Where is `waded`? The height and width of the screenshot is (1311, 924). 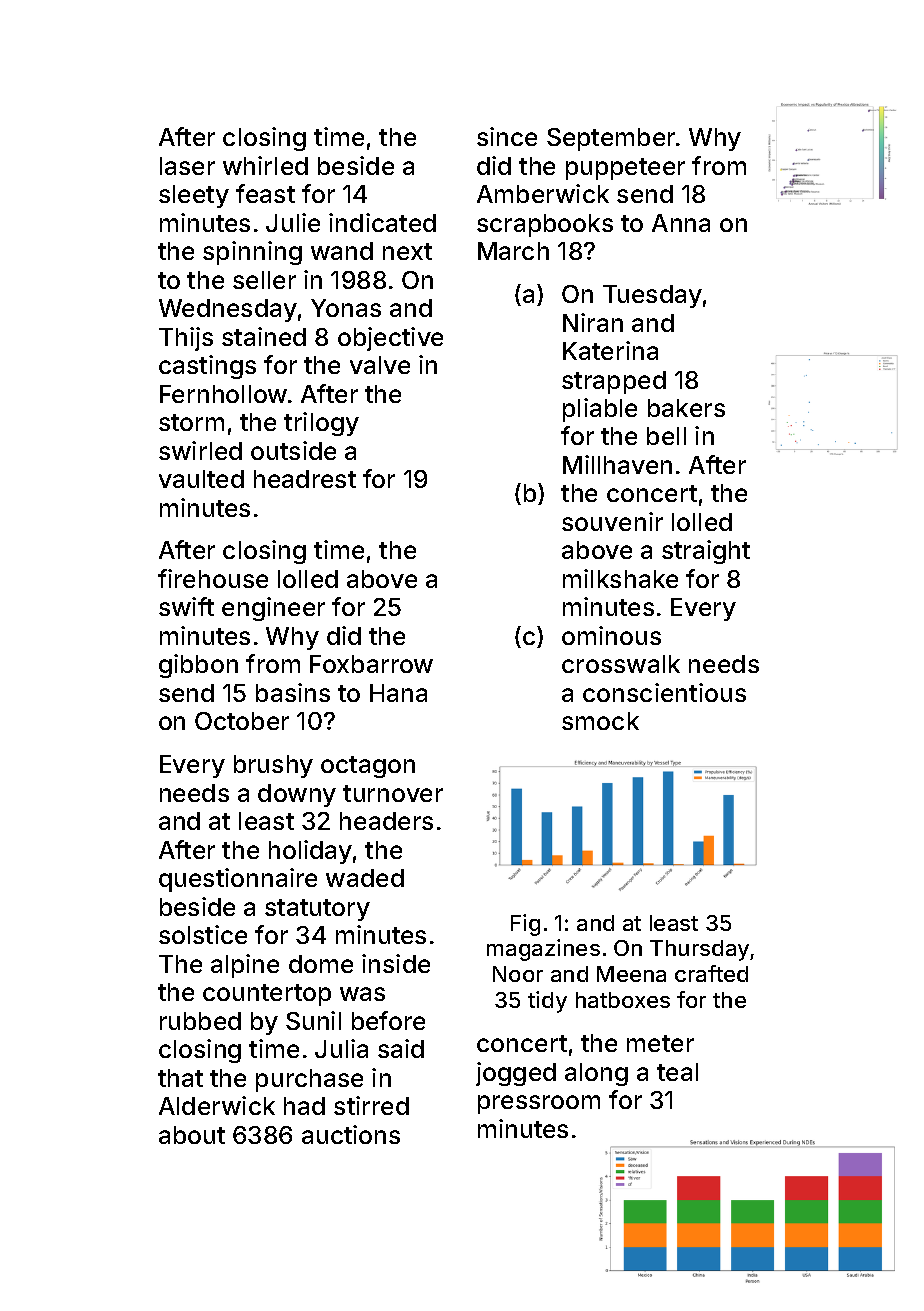 waded is located at coordinates (365, 878).
